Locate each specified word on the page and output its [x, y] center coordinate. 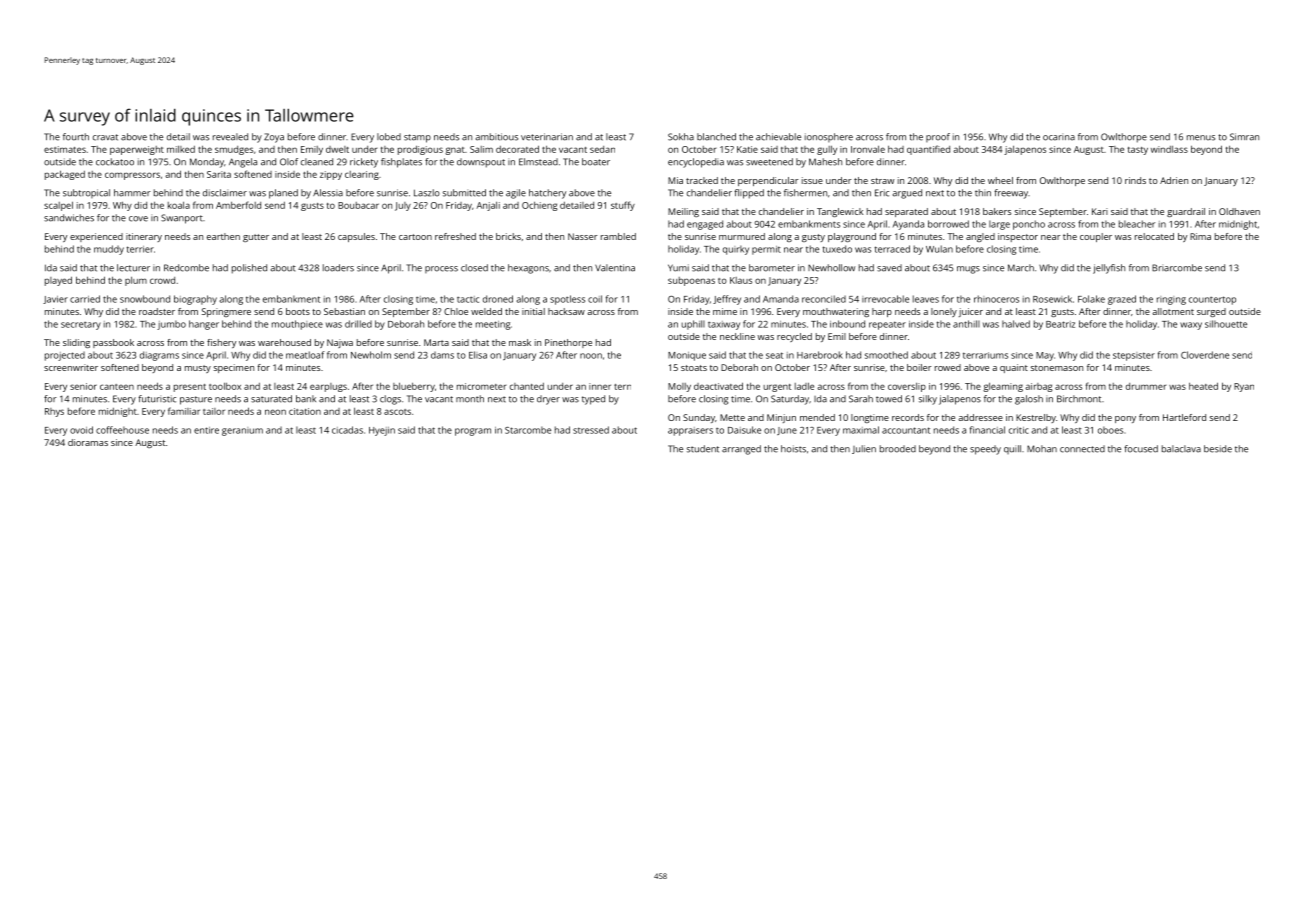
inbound [847, 324]
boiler [919, 367]
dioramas [88, 442]
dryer [548, 400]
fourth [76, 137]
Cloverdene [1205, 355]
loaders [338, 268]
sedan [602, 149]
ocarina [1059, 138]
